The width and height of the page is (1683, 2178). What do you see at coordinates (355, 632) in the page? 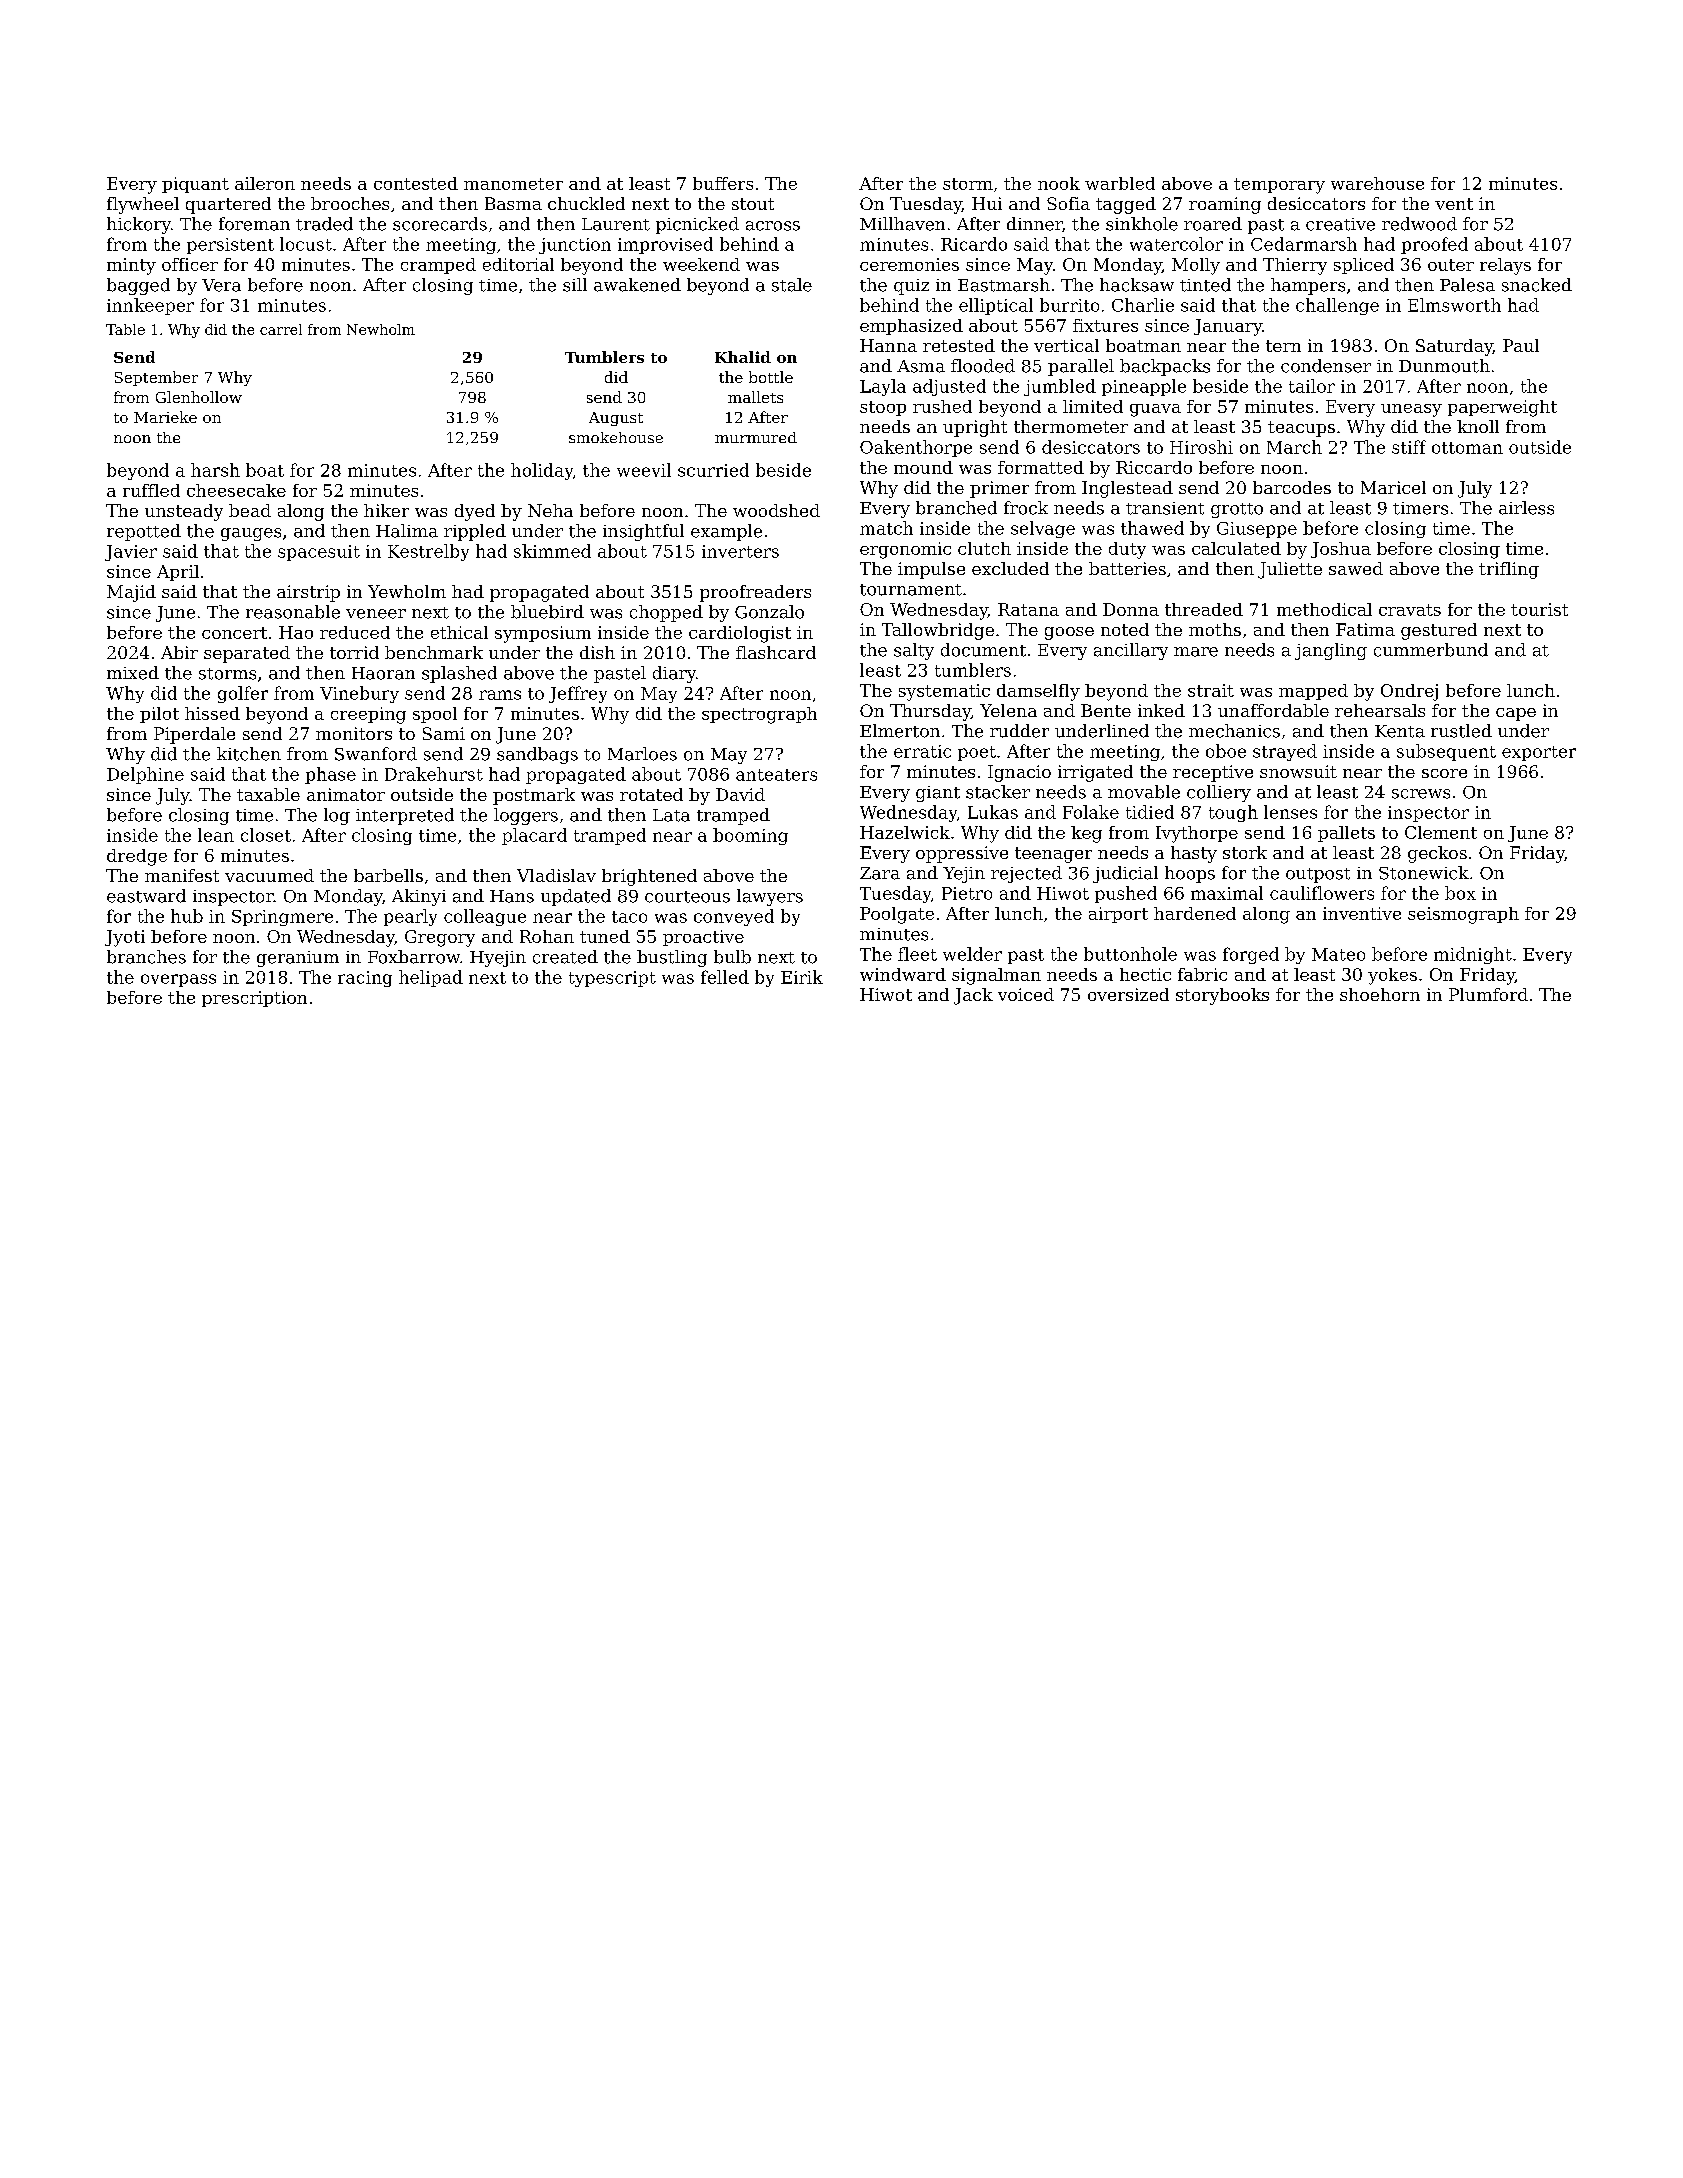
I see `reduced` at bounding box center [355, 632].
